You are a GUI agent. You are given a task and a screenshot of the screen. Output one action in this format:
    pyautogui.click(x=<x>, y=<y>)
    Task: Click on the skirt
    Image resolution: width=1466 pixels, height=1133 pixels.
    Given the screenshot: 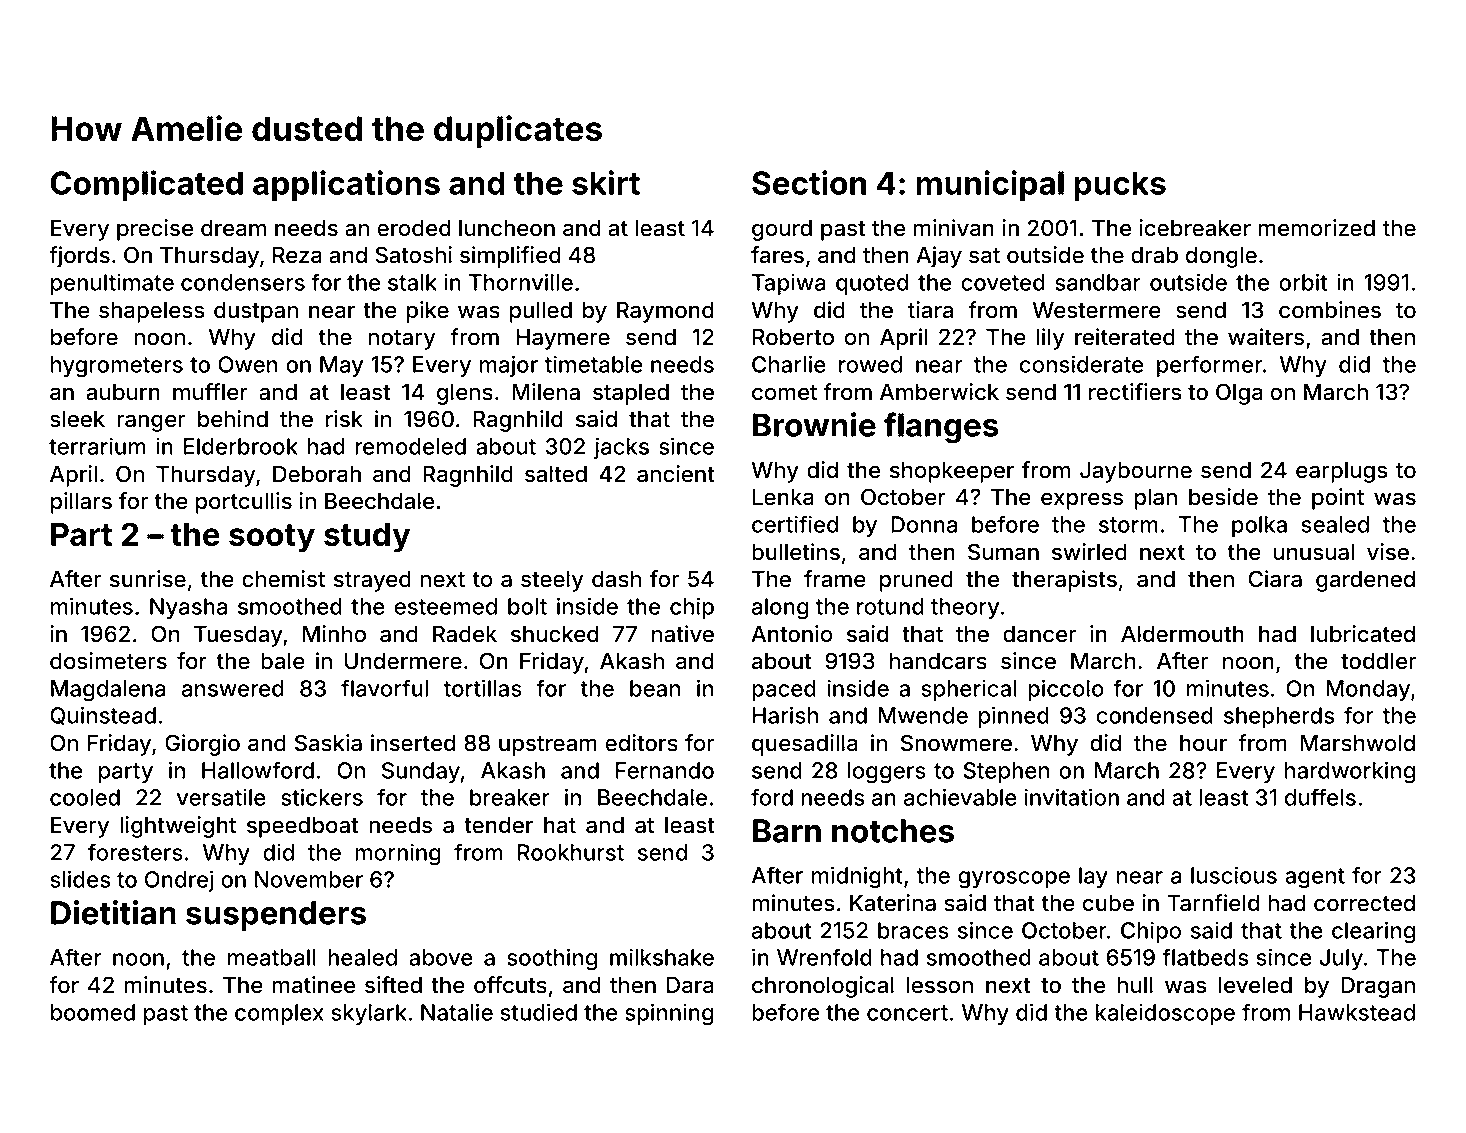 What is the action you would take?
    pyautogui.click(x=606, y=182)
